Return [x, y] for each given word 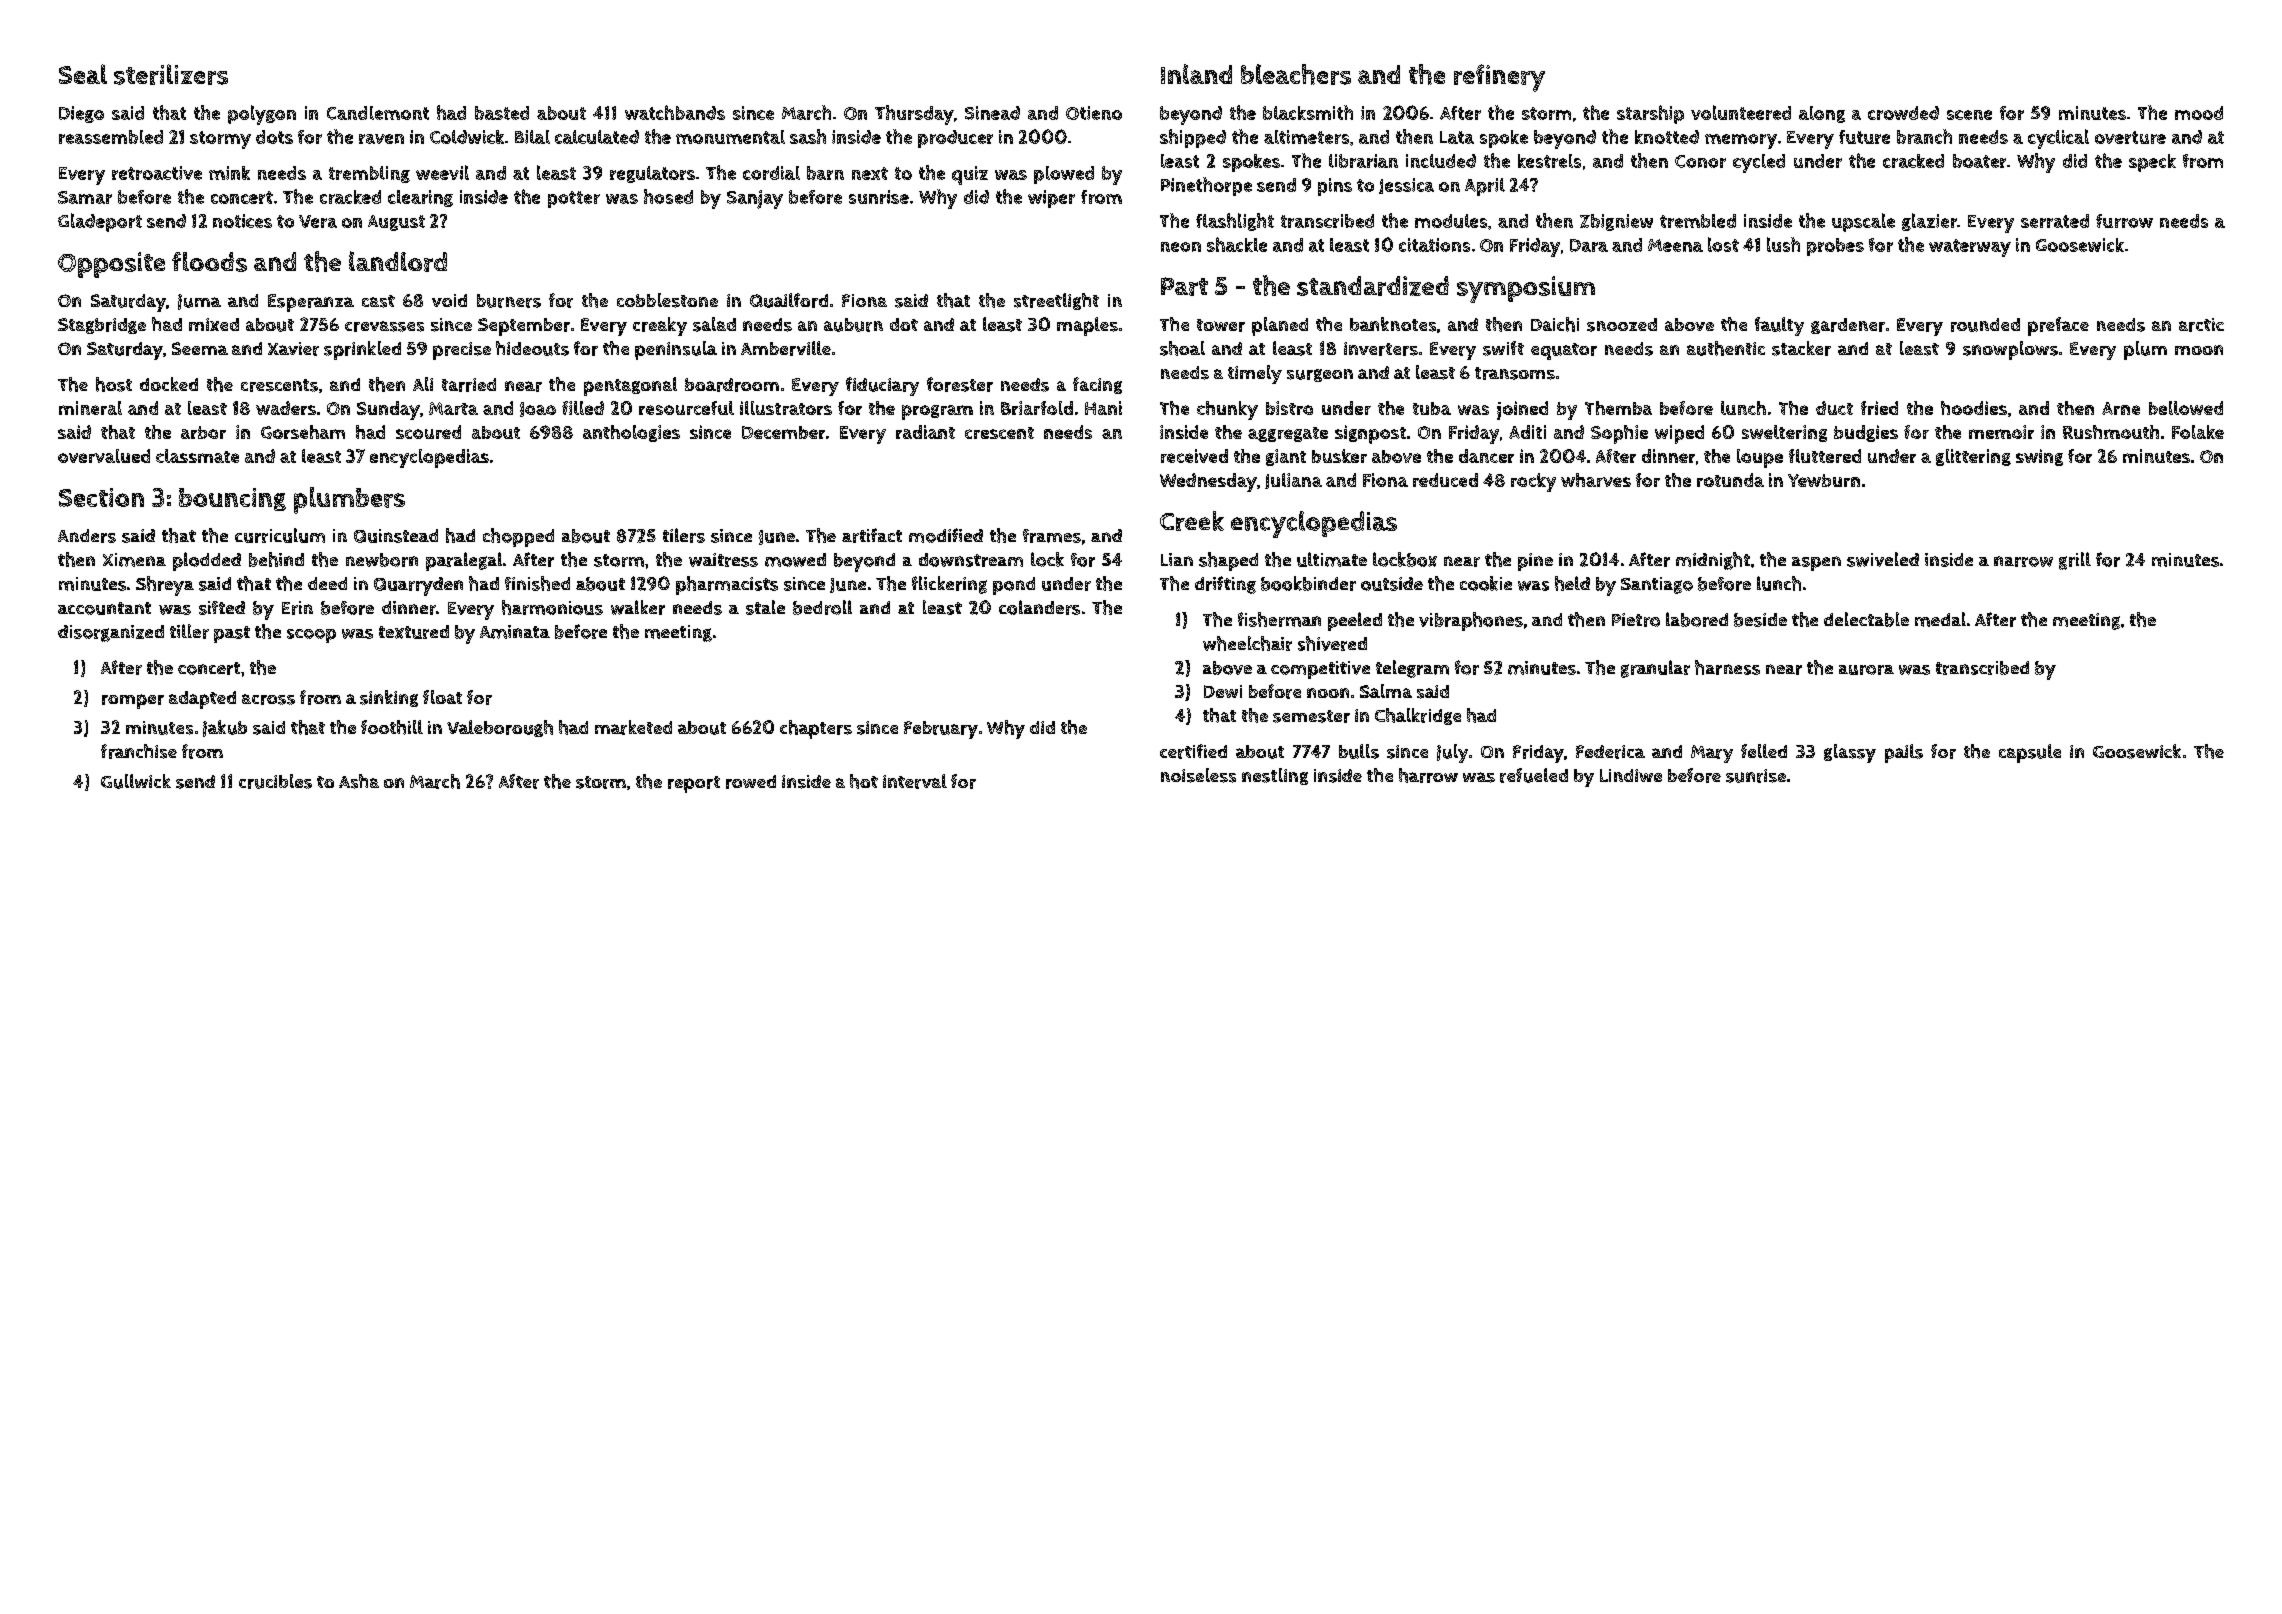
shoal [1182, 348]
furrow [2124, 221]
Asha [359, 781]
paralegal [464, 561]
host [114, 384]
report [694, 784]
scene [1969, 115]
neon [1181, 247]
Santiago [1657, 585]
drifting [1225, 585]
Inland [1196, 74]
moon [2199, 350]
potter [574, 199]
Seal [83, 74]
